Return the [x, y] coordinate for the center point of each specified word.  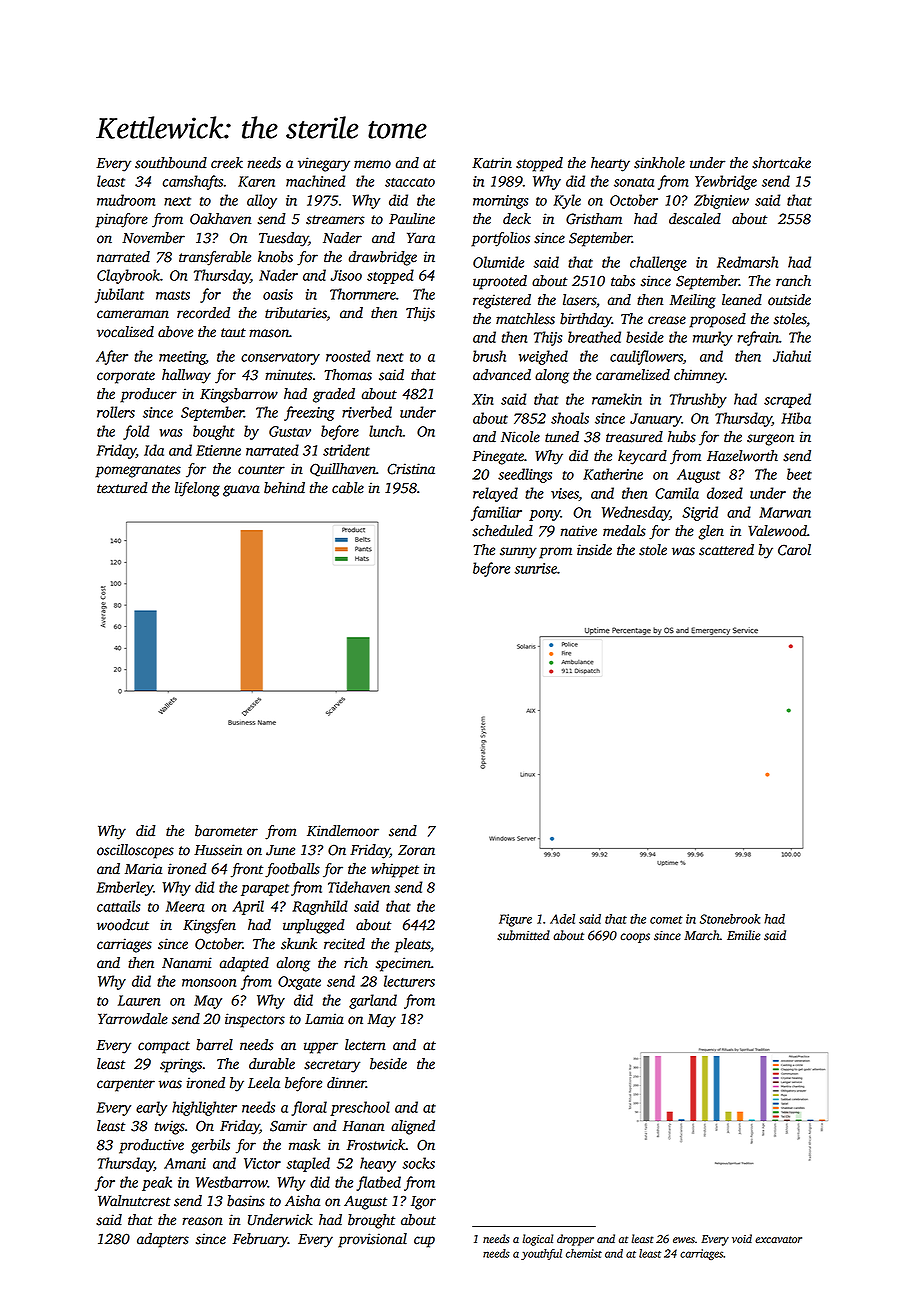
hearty [610, 164]
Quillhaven [343, 470]
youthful [541, 1254]
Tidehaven [359, 887]
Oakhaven [220, 219]
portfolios [500, 239]
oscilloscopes [135, 851]
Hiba [796, 418]
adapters [163, 1240]
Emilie [743, 935]
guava [241, 491]
